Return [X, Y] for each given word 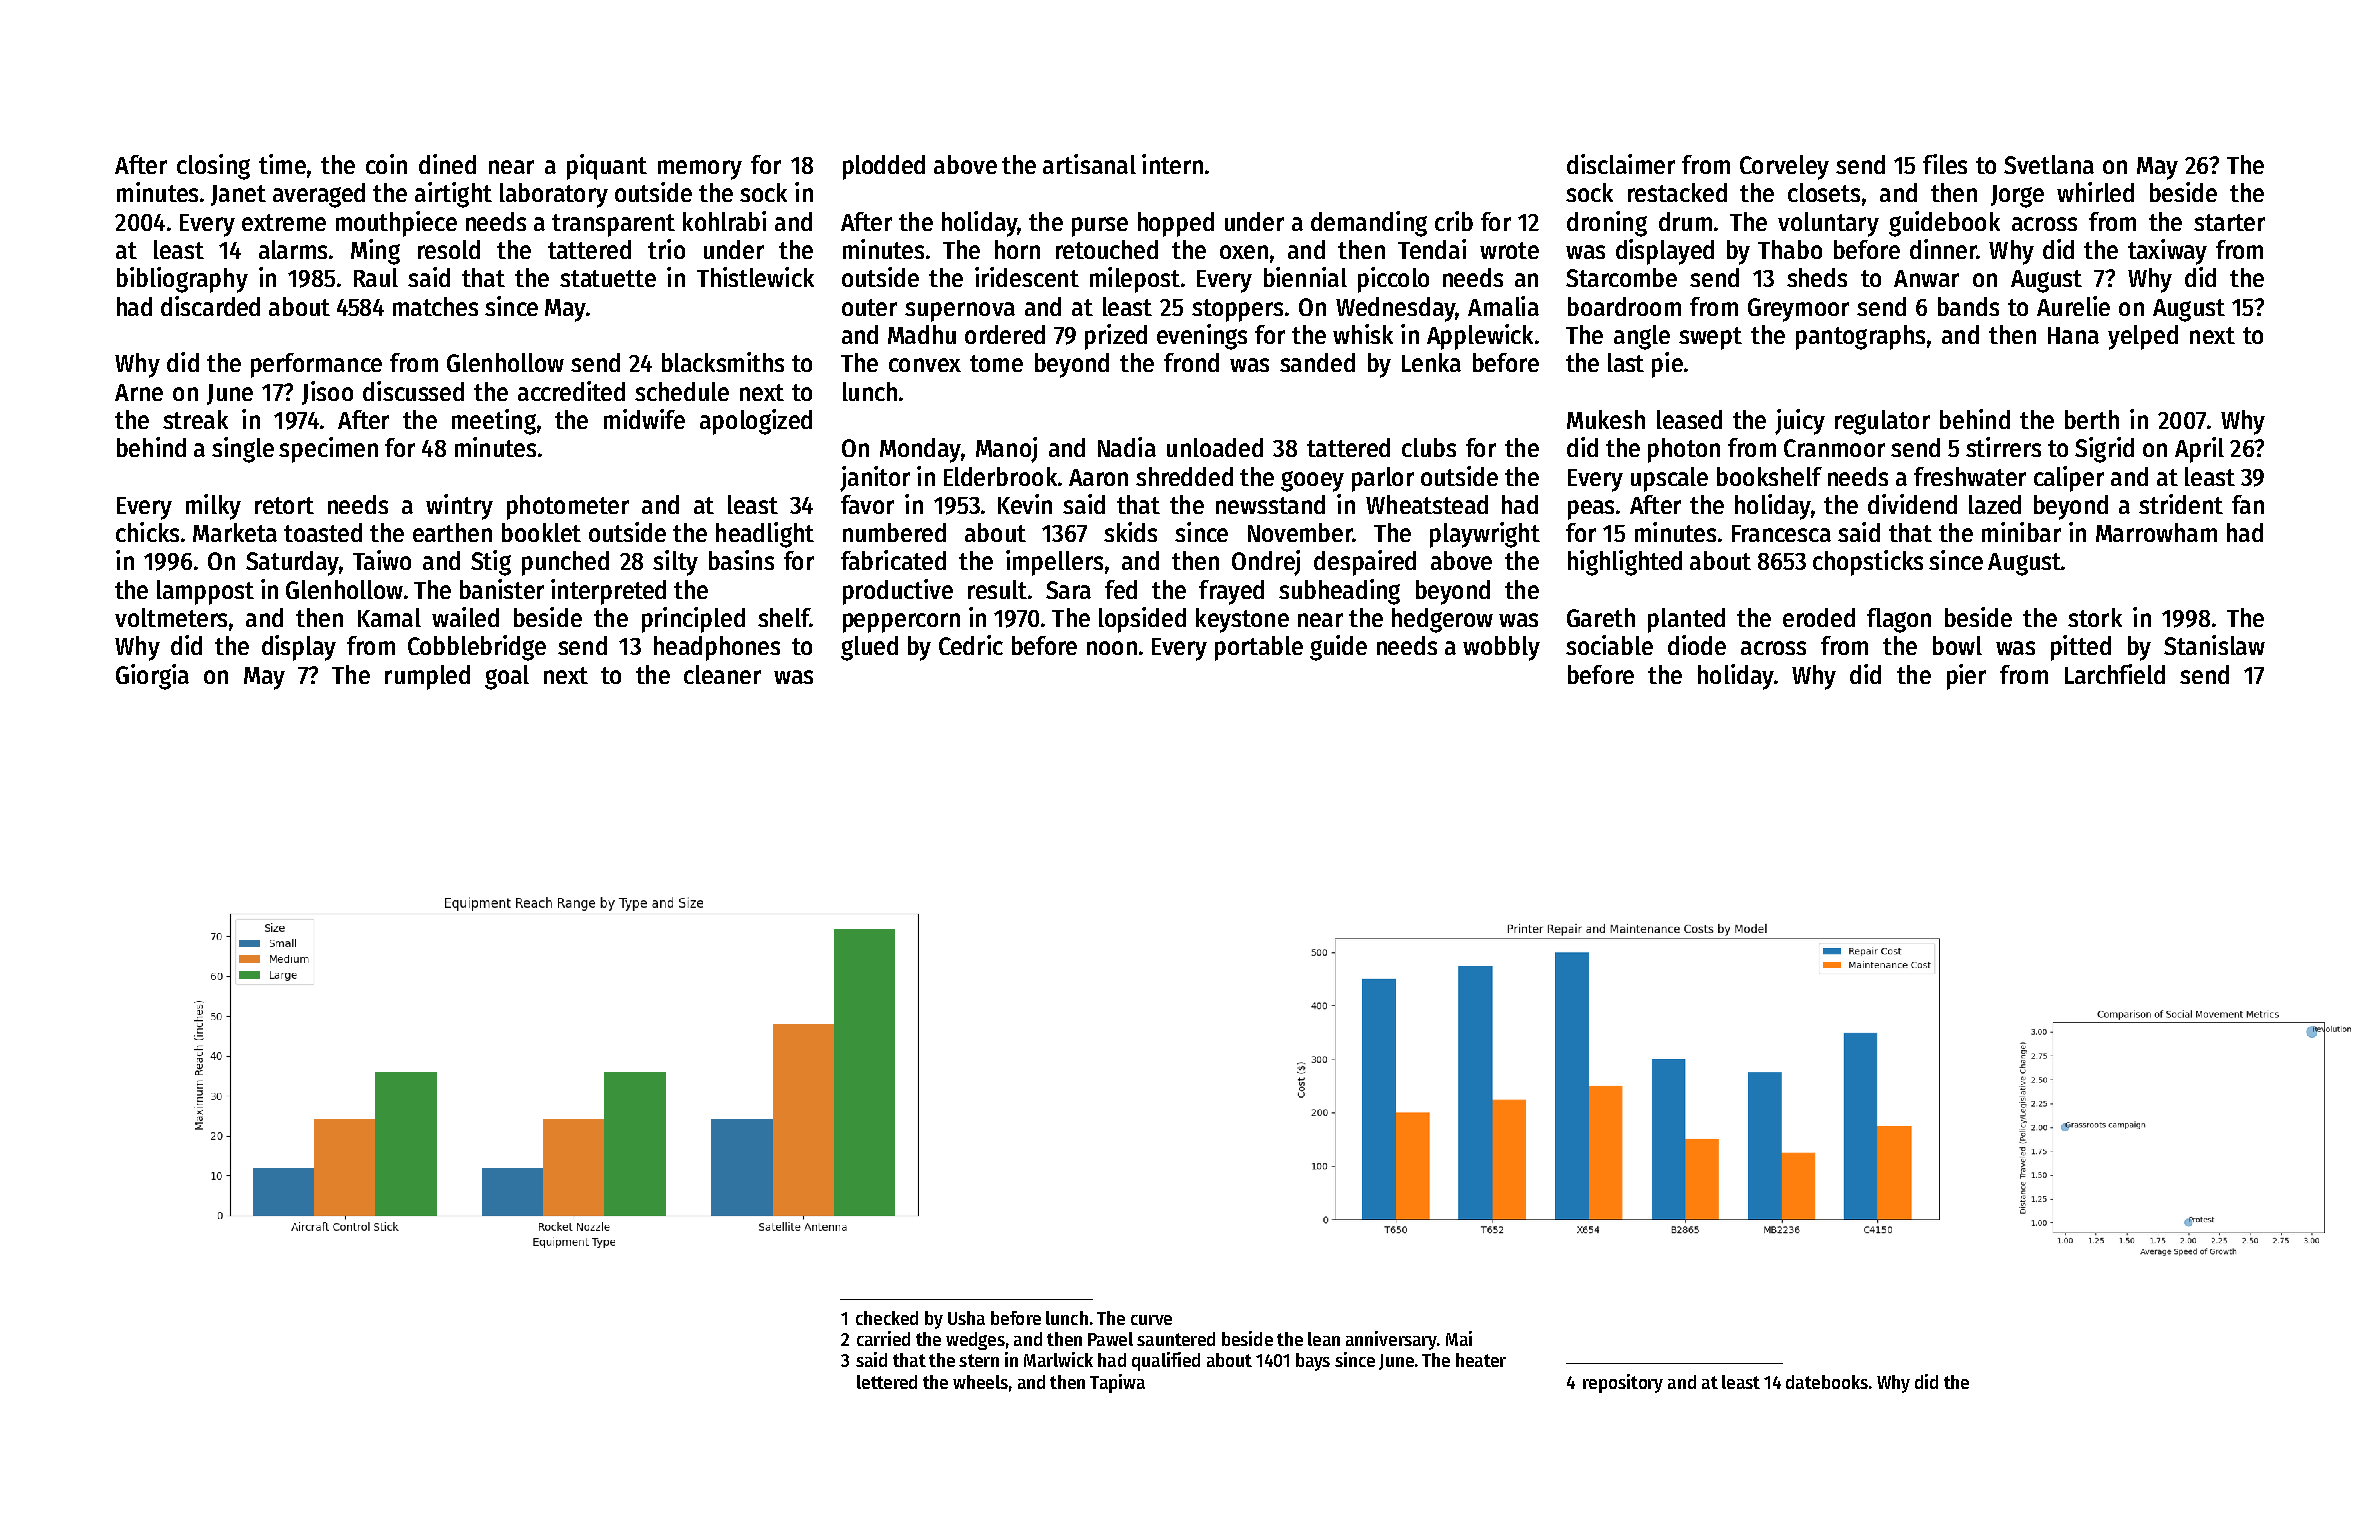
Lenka [1431, 362]
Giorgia [152, 677]
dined [447, 164]
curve [1151, 1320]
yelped [2143, 337]
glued [869, 648]
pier [1966, 677]
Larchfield [2115, 674]
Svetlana [2049, 164]
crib [1454, 221]
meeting [494, 422]
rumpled [427, 677]
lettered [887, 1382]
